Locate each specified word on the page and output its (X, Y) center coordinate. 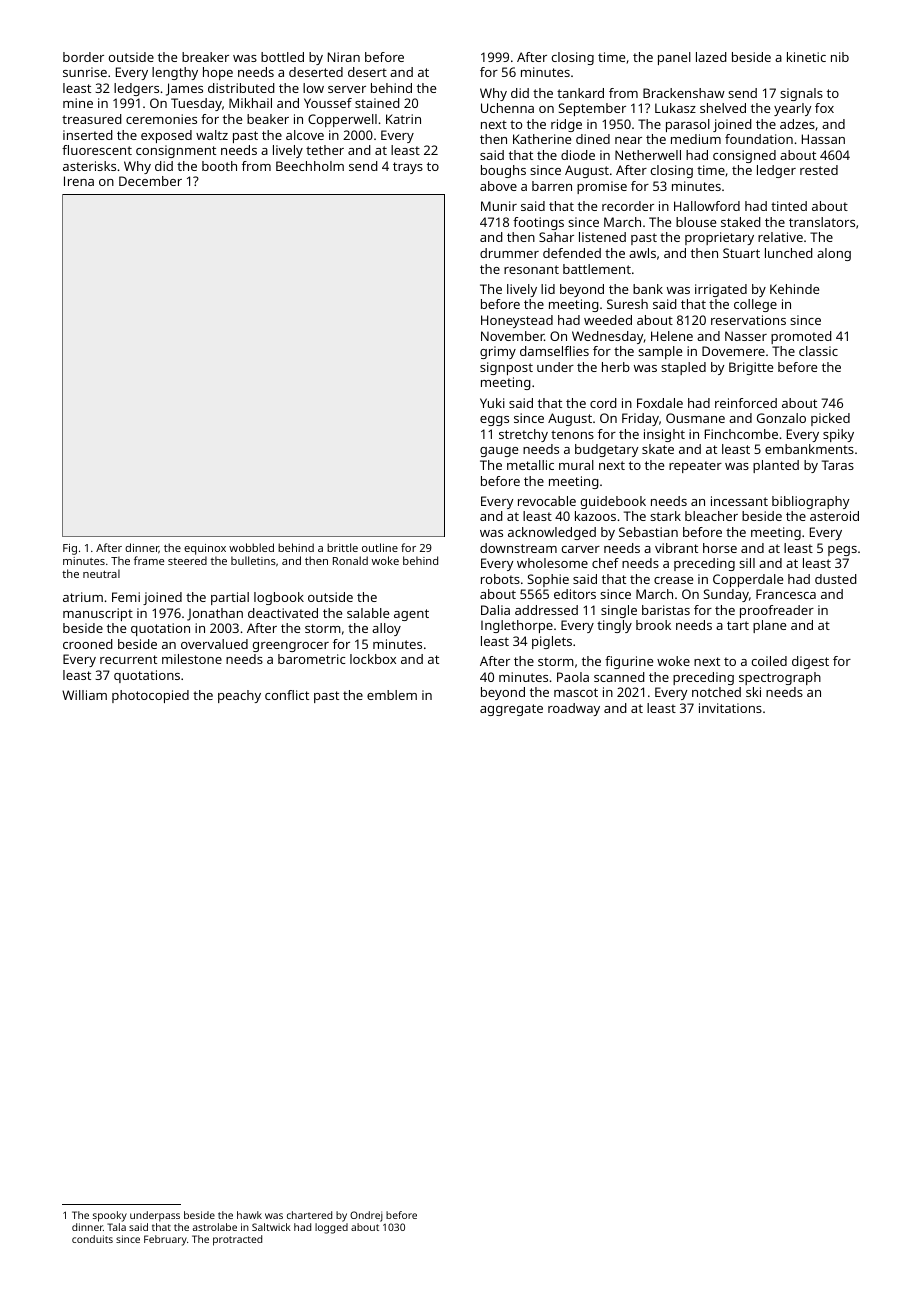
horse (720, 548)
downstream (518, 548)
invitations (730, 708)
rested (819, 170)
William (84, 695)
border (83, 57)
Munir (499, 206)
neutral (101, 573)
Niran (344, 57)
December (150, 181)
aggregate (511, 710)
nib (840, 57)
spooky (110, 1216)
